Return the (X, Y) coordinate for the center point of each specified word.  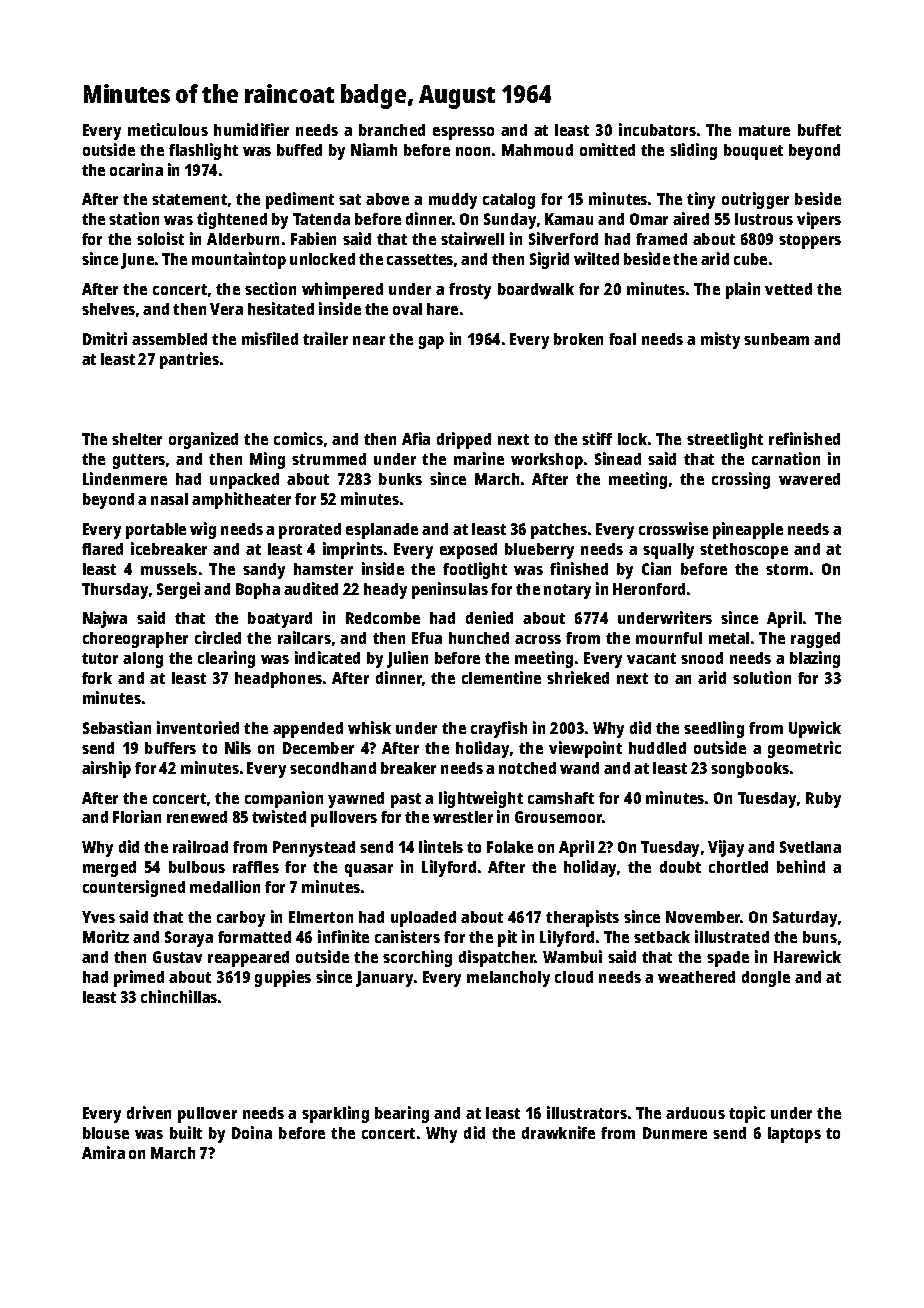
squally (668, 551)
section (270, 288)
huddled (657, 748)
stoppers (810, 241)
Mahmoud (537, 150)
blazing (815, 659)
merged (109, 869)
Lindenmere (125, 478)
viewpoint (585, 749)
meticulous (168, 129)
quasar (369, 870)
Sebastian (117, 727)
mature (764, 130)
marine (479, 458)
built (186, 1132)
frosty (470, 291)
